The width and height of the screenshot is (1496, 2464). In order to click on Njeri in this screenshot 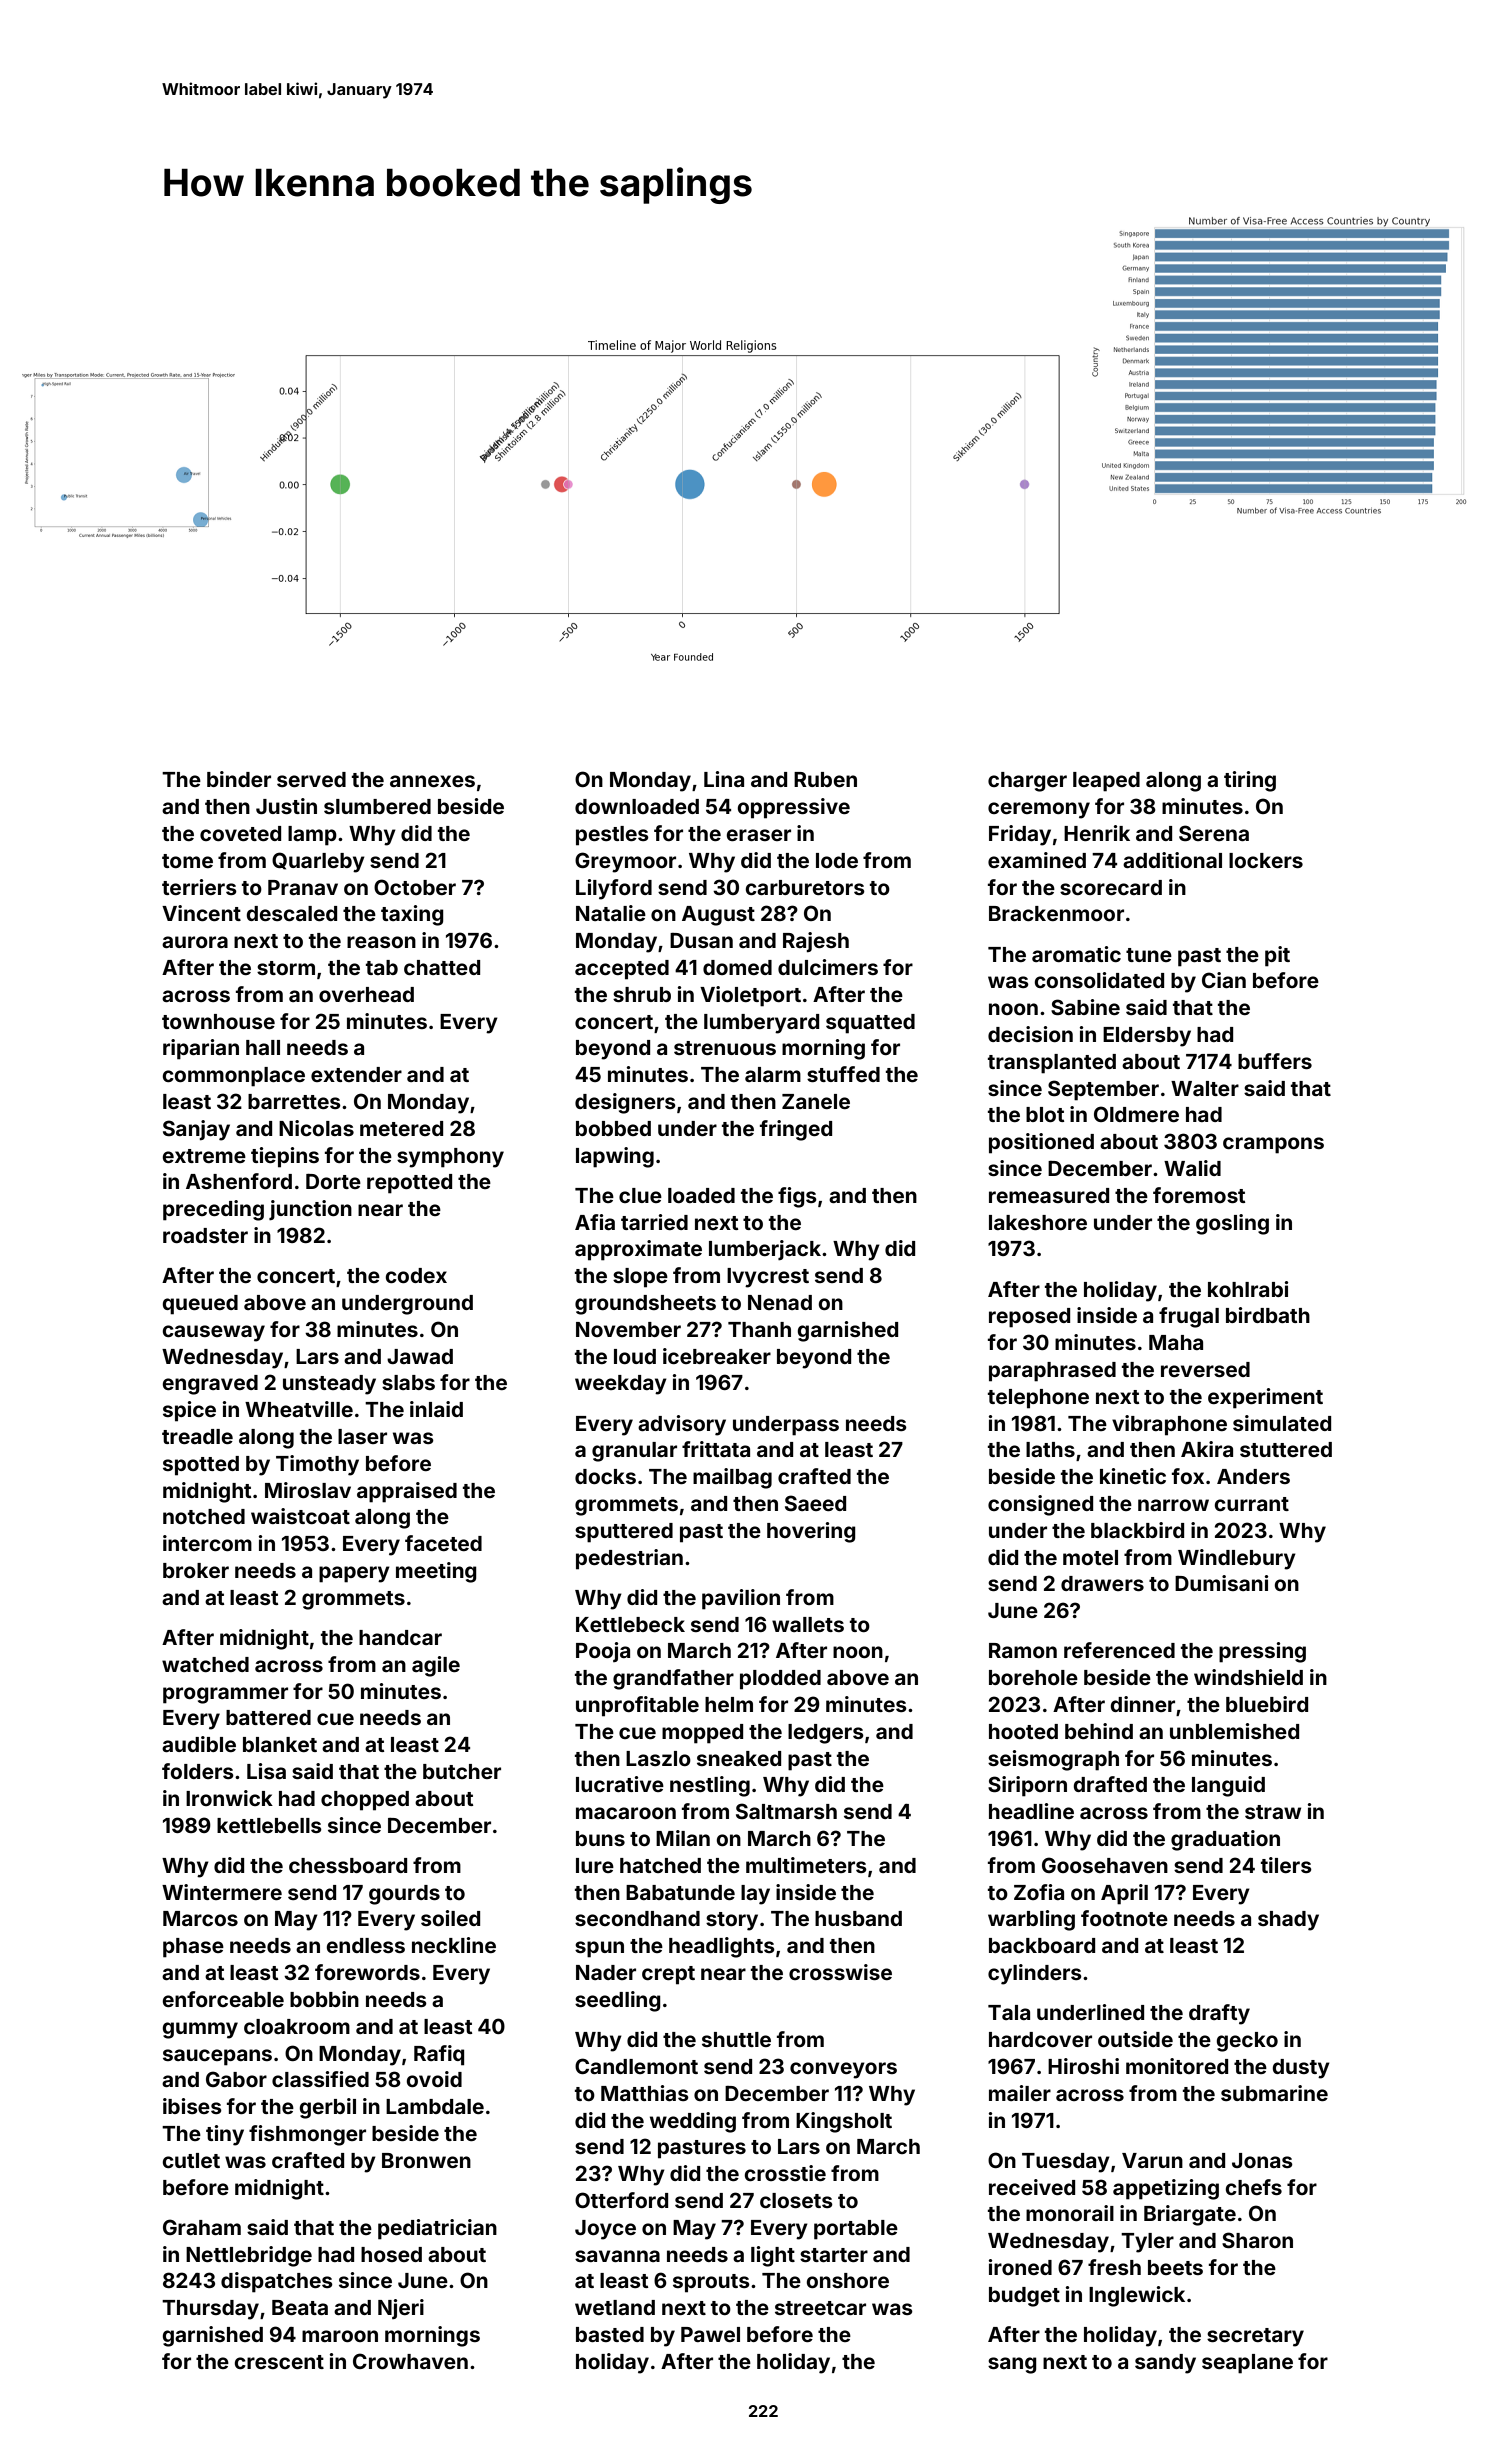, I will do `click(401, 2309)`.
